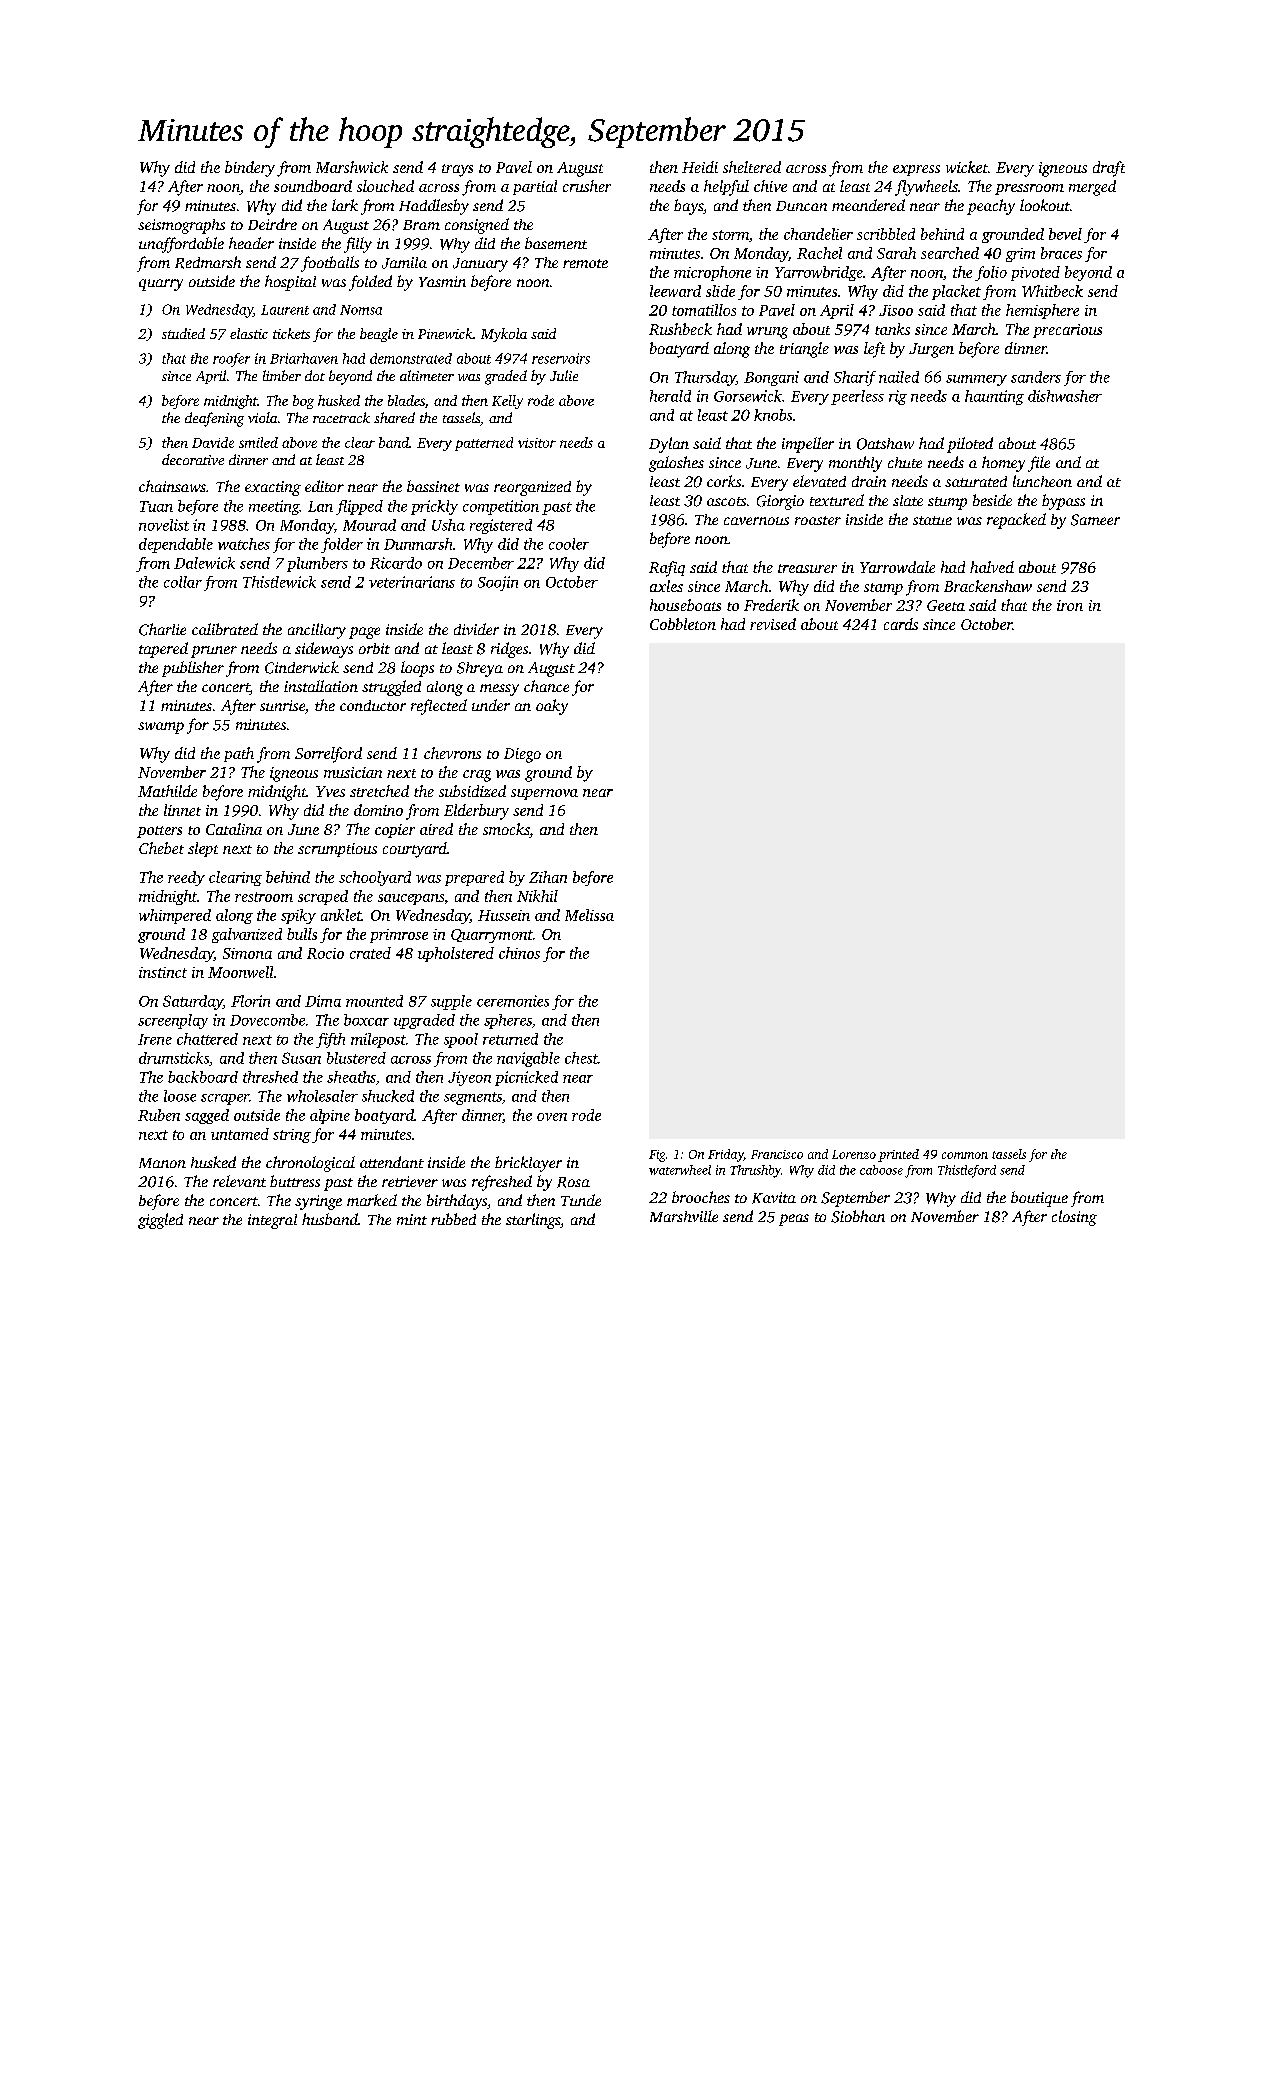 The width and height of the page is (1264, 2081). Describe the element at coordinates (1070, 605) in the page. I see `iron` at that location.
